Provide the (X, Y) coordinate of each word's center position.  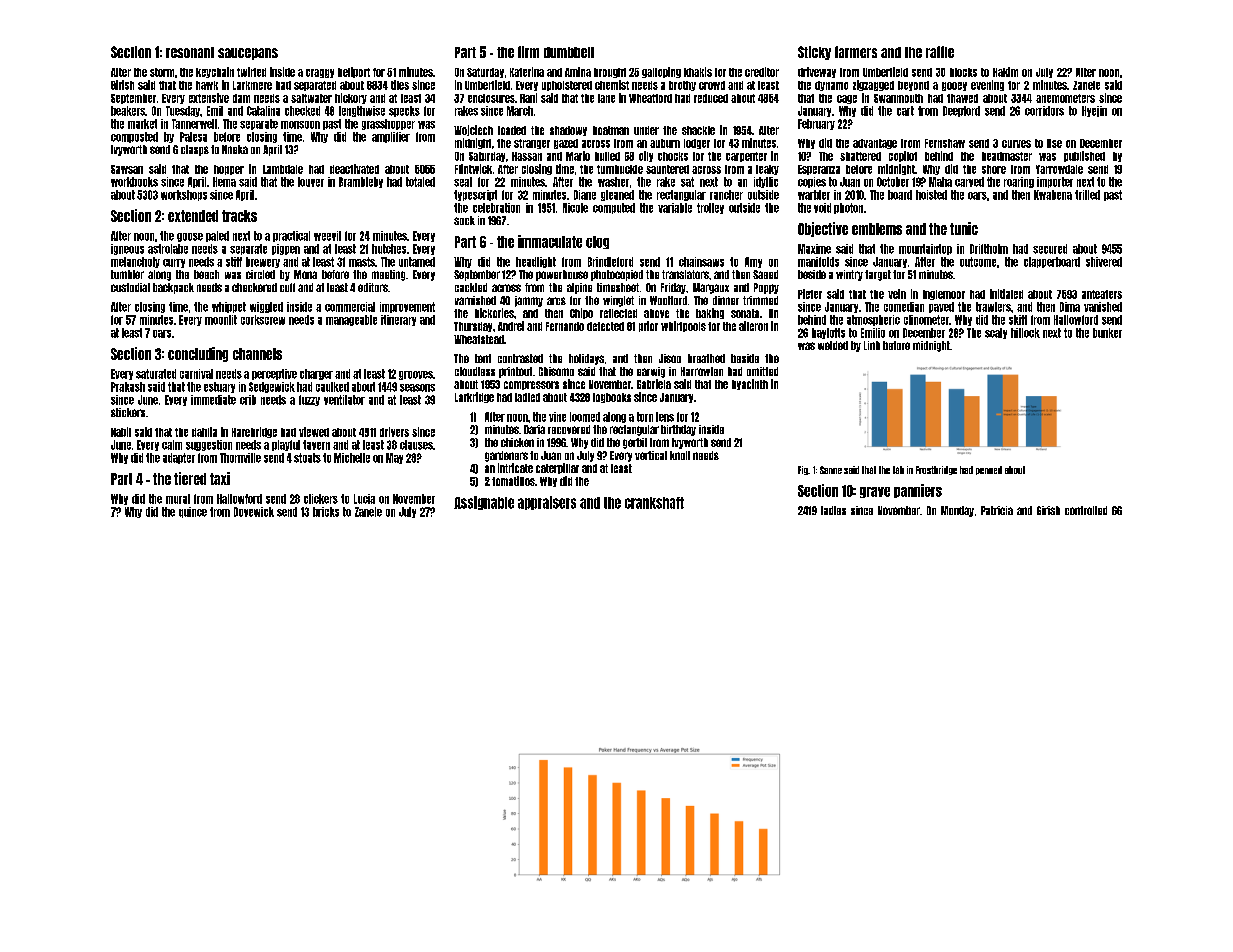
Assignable (484, 503)
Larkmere (252, 85)
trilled (1087, 195)
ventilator (344, 400)
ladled (527, 397)
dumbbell (569, 52)
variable (675, 208)
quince (193, 512)
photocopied (617, 275)
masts (362, 262)
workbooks (134, 182)
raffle (940, 52)
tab (898, 470)
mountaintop (925, 249)
